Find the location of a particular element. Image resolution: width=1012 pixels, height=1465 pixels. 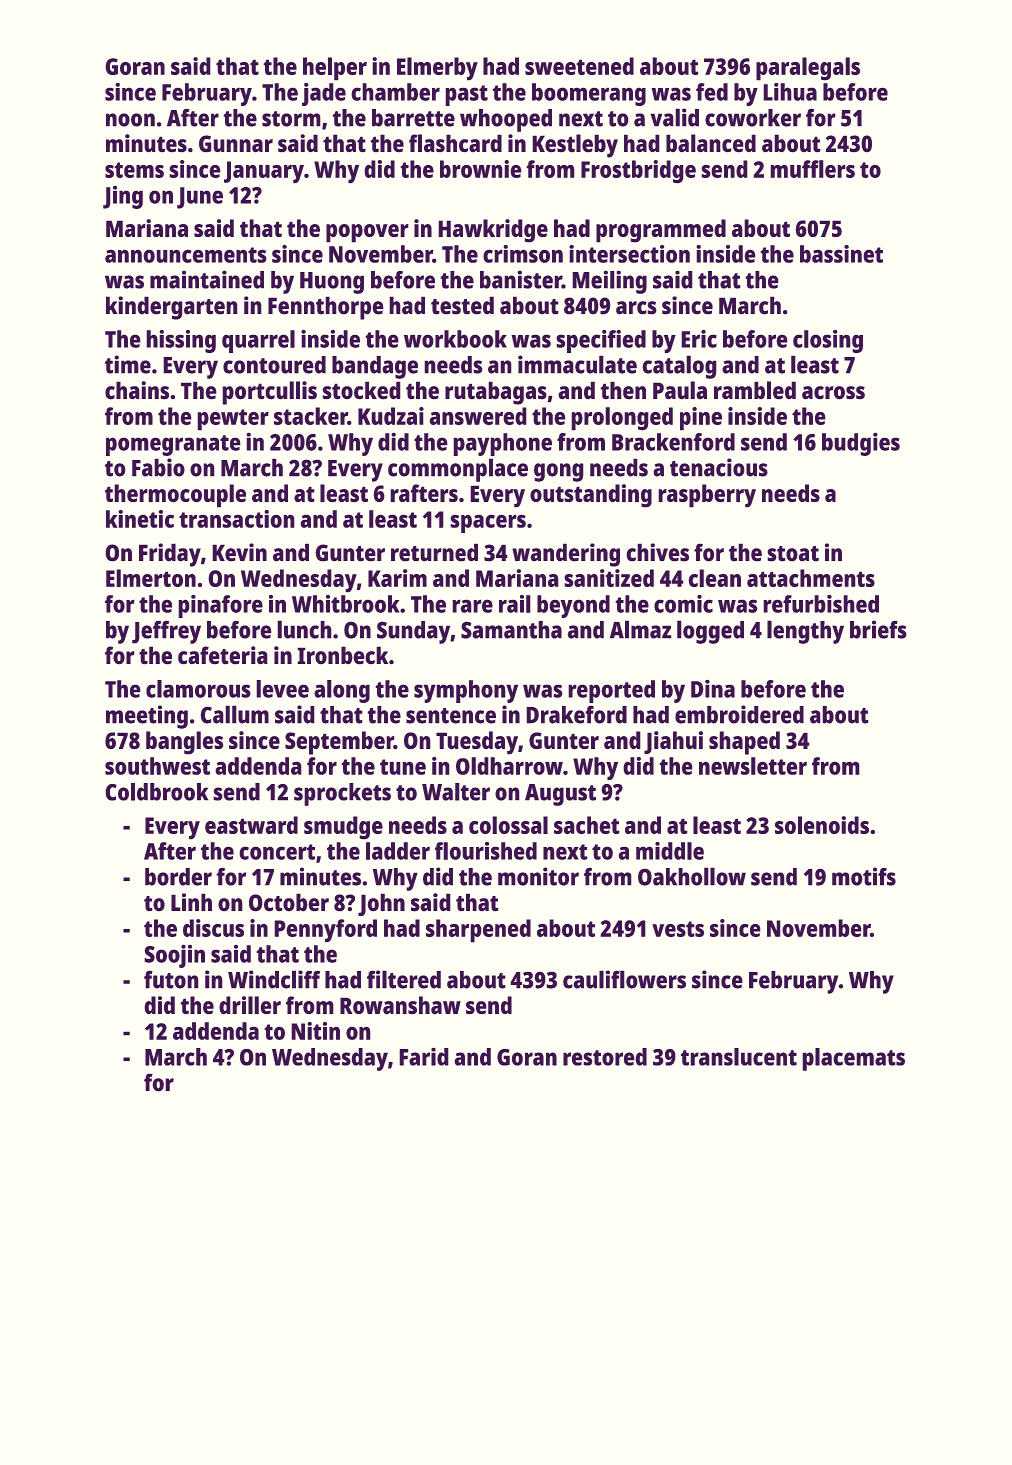

solenoids is located at coordinates (822, 825).
